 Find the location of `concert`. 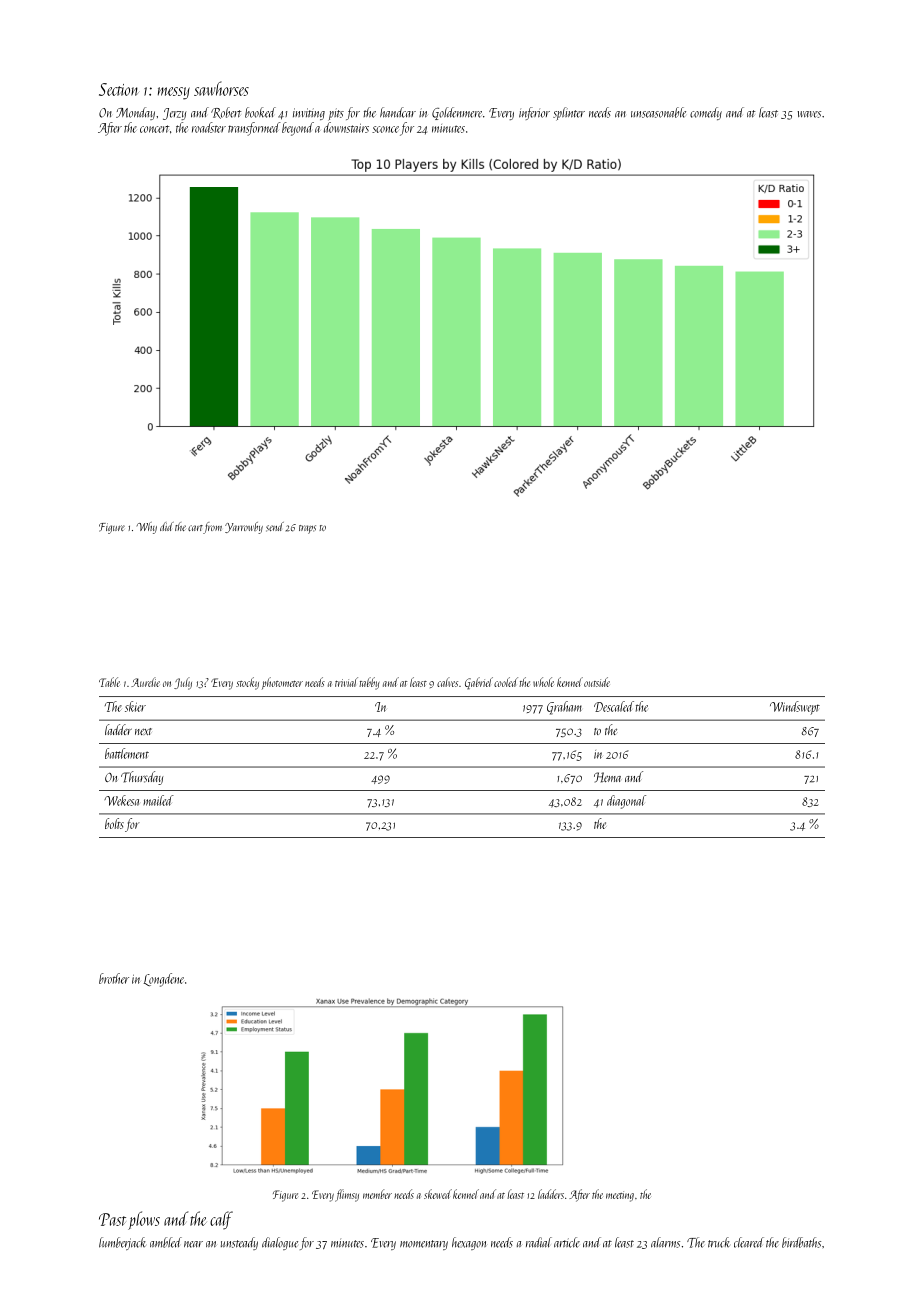

concert is located at coordinates (155, 129).
